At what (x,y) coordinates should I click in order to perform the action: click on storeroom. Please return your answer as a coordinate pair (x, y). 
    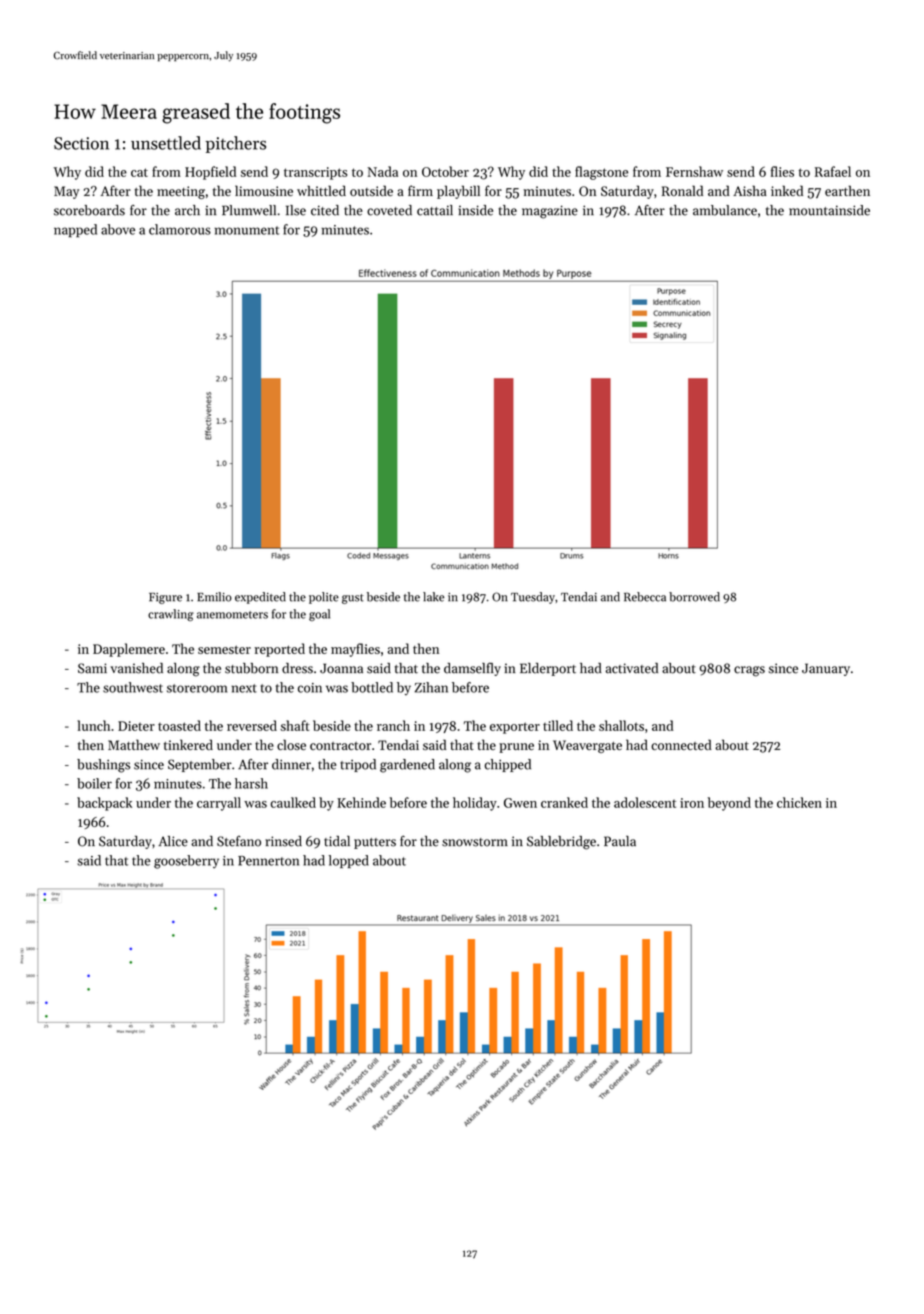
    Looking at the image, I should click on (197, 688).
